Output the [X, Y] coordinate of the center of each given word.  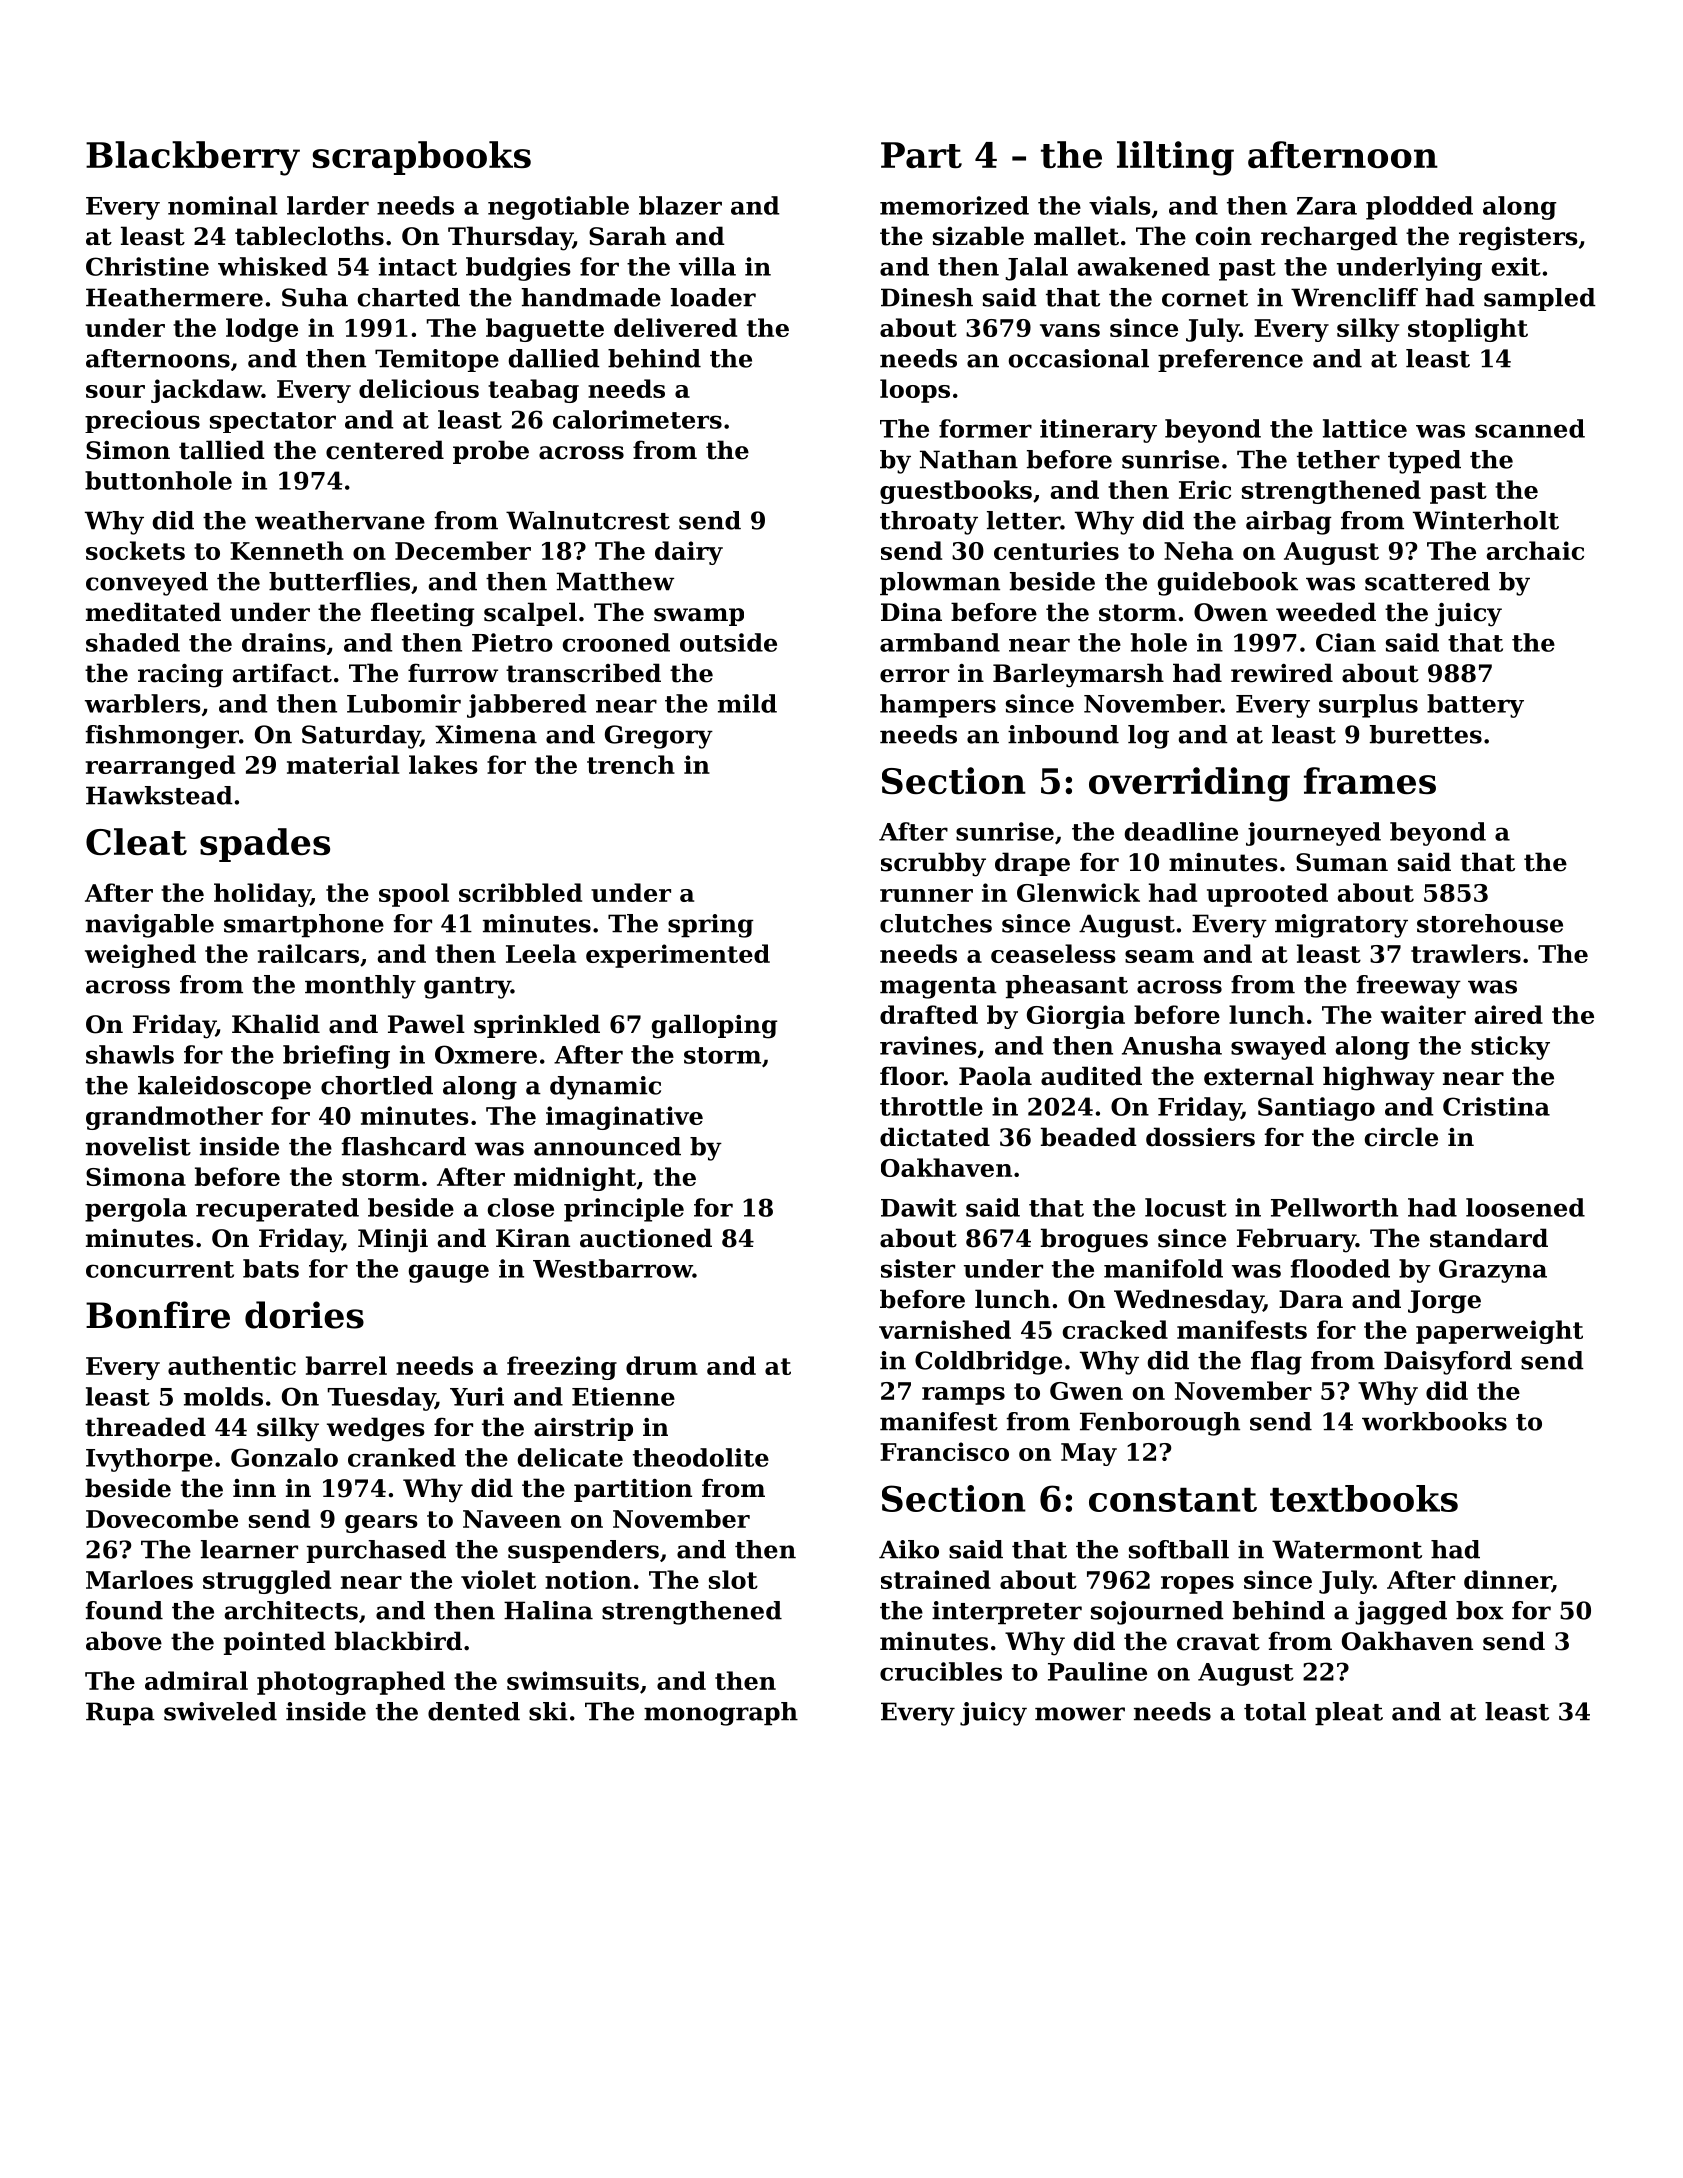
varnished [945, 1329]
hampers [938, 706]
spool [414, 895]
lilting [1175, 158]
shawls [130, 1054]
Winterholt [1486, 520]
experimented [678, 956]
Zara [1327, 206]
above [124, 1641]
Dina [911, 612]
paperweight [1499, 1332]
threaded [145, 1427]
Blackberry [193, 158]
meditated [153, 612]
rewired [1282, 673]
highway [1379, 1078]
